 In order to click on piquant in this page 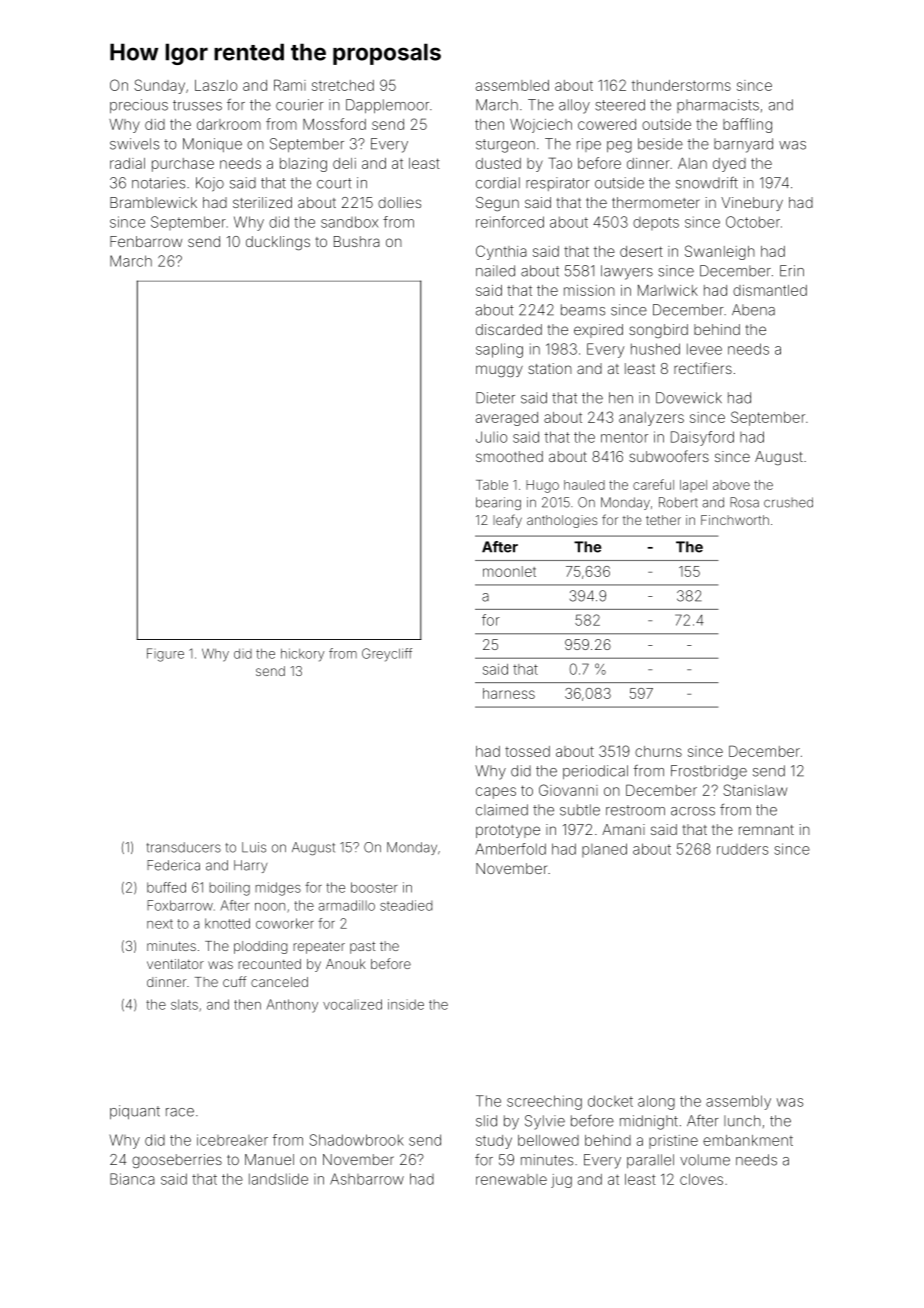, I will do `click(135, 1112)`.
